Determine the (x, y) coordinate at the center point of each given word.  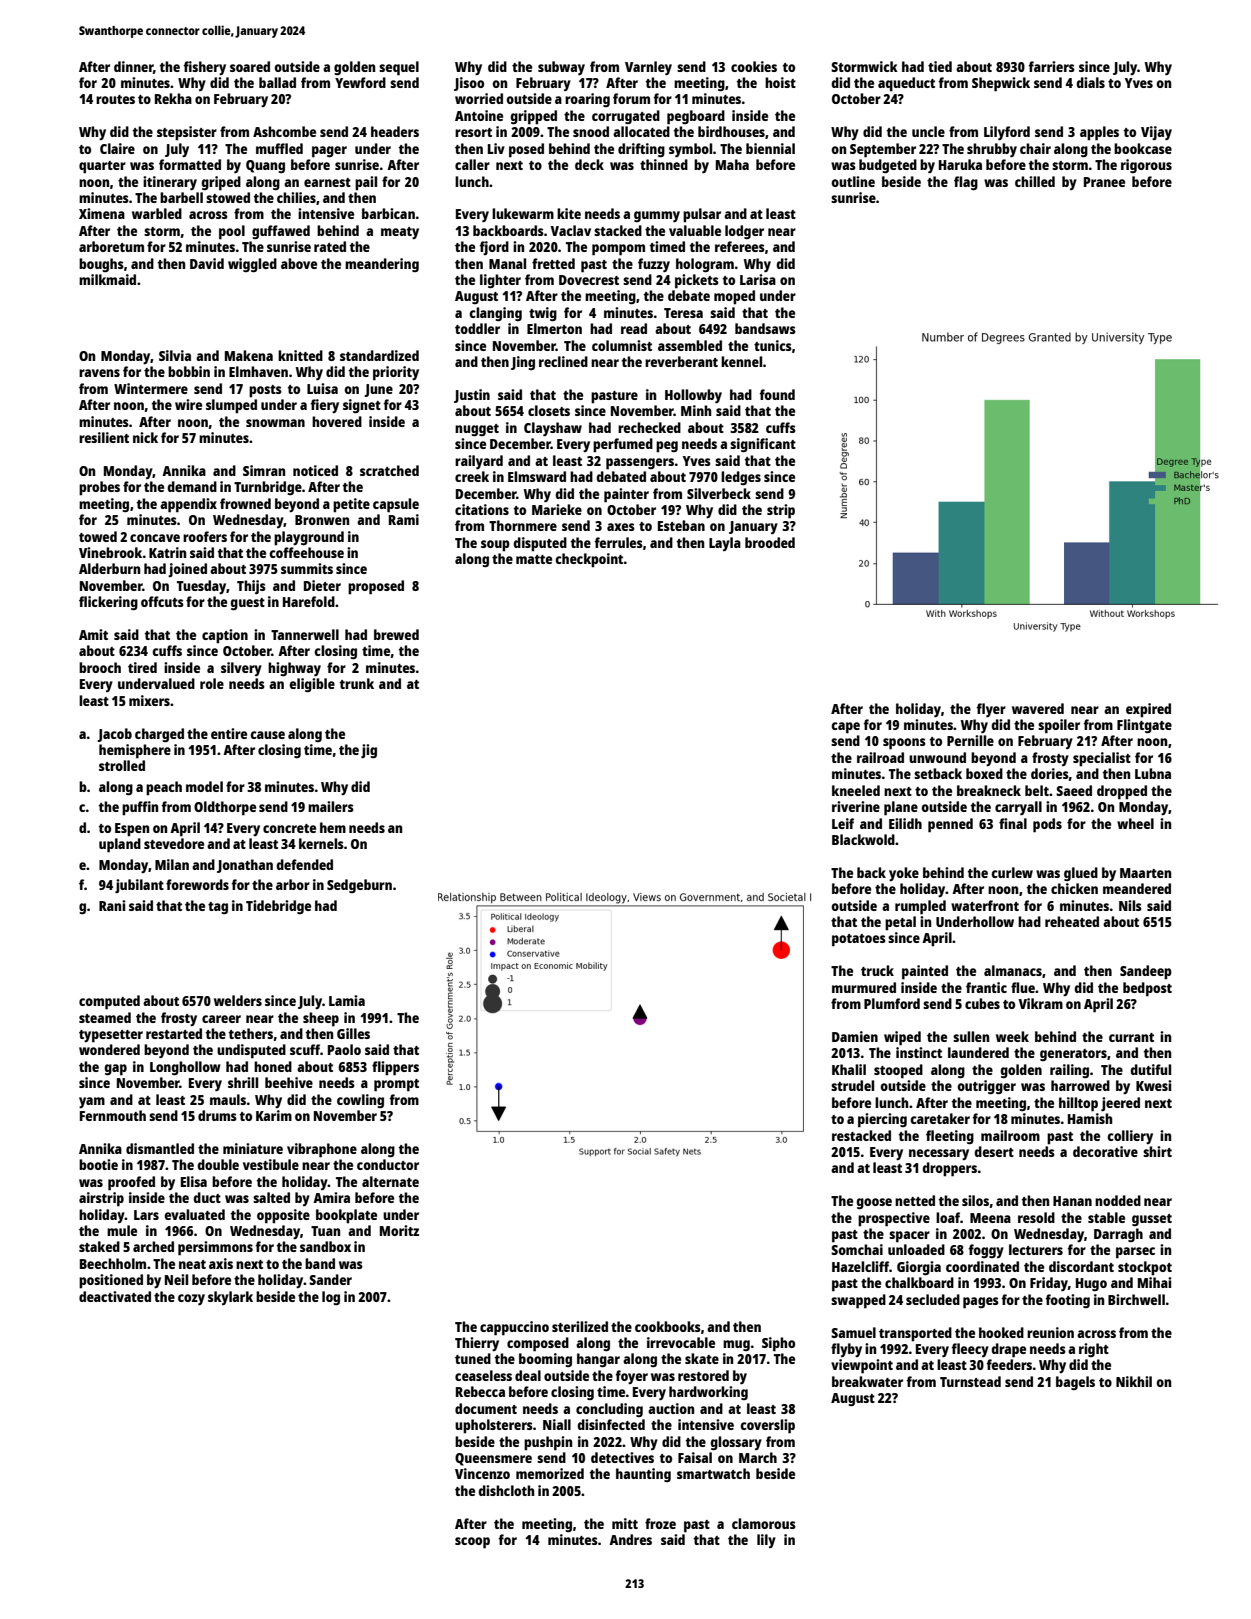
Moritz (399, 1230)
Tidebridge (278, 907)
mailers (331, 806)
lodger (744, 232)
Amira (331, 1197)
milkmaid (107, 279)
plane (901, 808)
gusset (1152, 1220)
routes (115, 99)
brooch (100, 667)
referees (740, 246)
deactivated (115, 1296)
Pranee (1104, 182)
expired (1148, 710)
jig (369, 751)
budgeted (888, 166)
